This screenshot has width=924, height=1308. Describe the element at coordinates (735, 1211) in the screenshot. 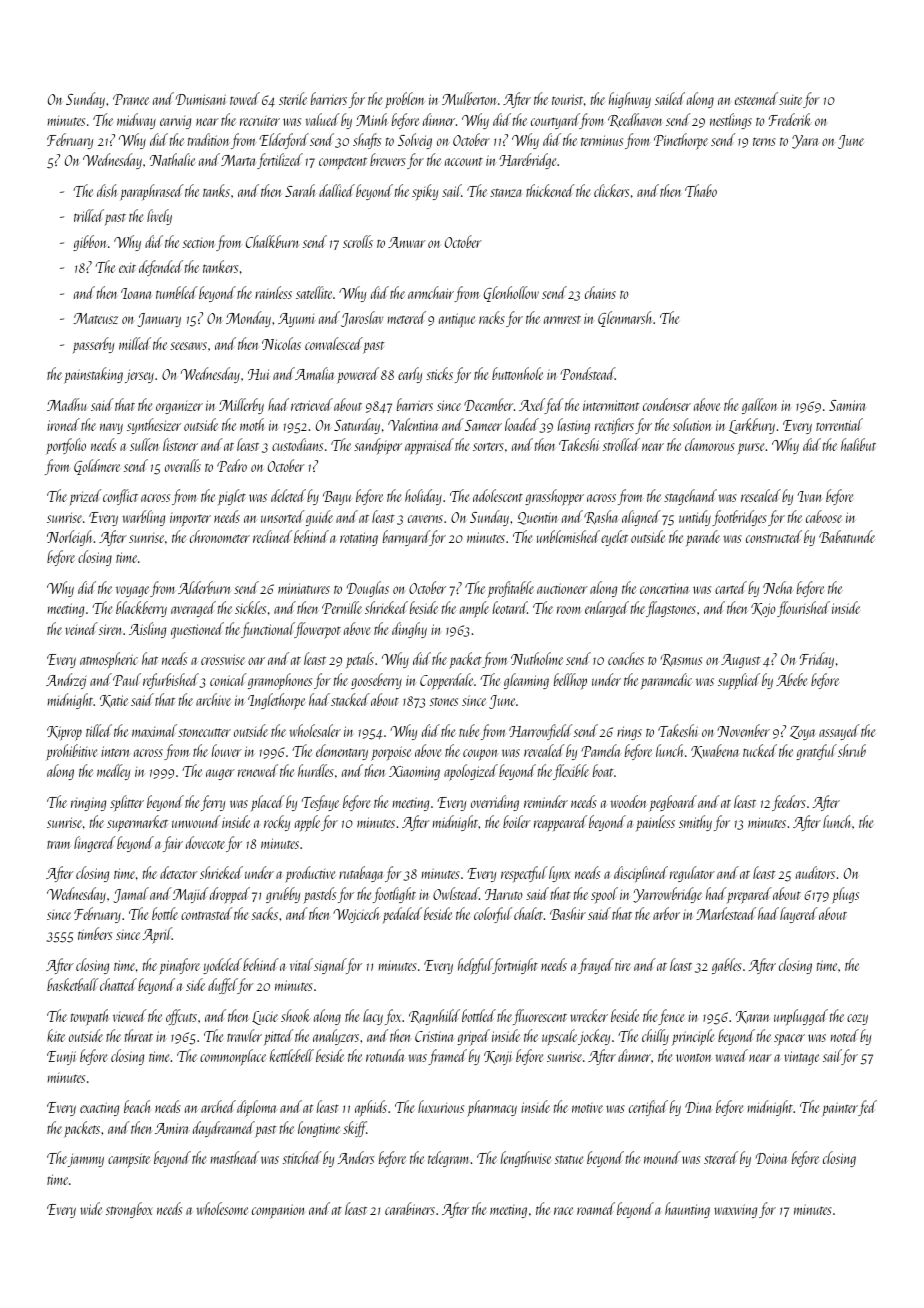

I see `waxwing` at that location.
